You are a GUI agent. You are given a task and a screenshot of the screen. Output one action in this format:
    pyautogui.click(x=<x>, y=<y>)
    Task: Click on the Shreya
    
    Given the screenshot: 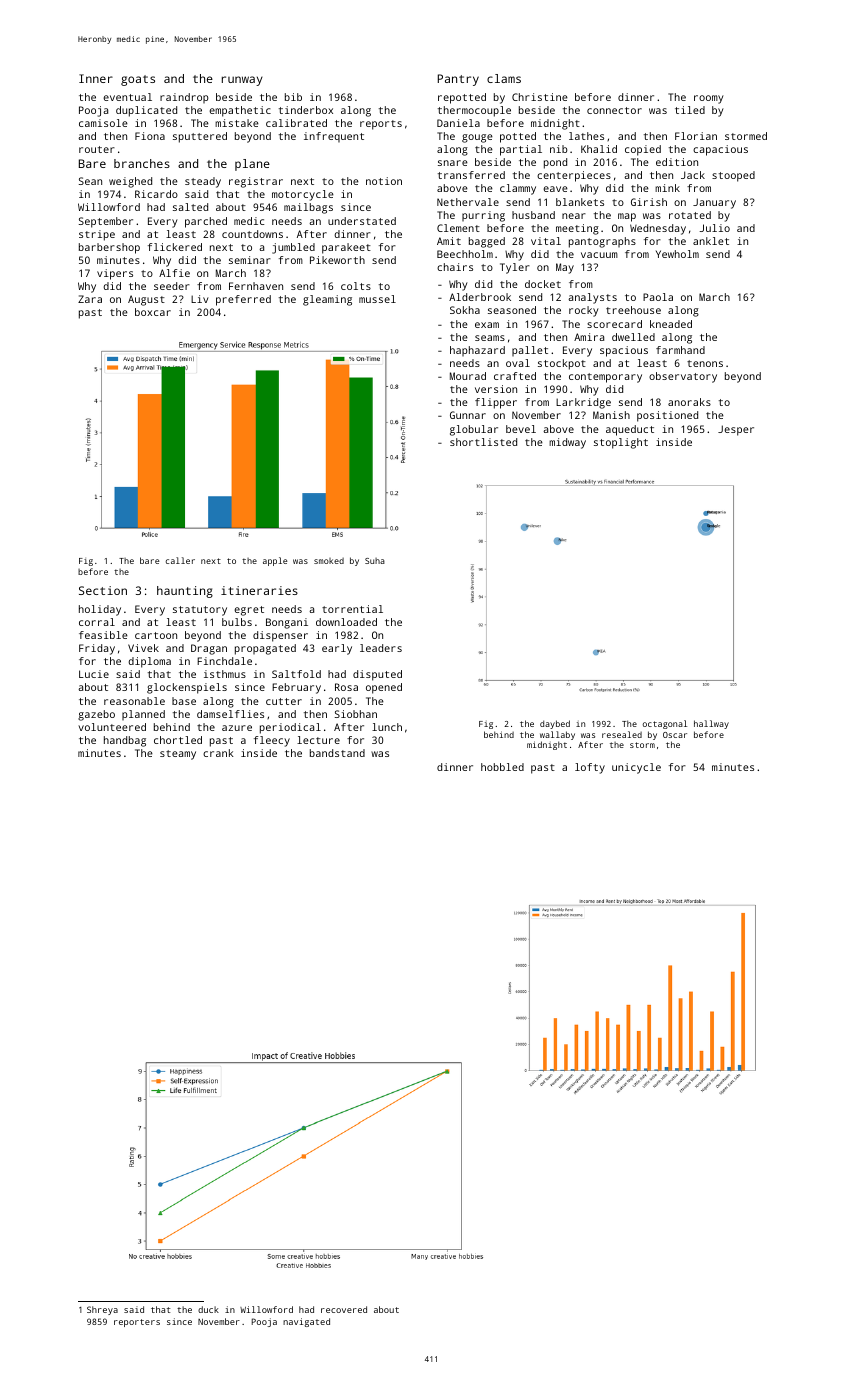 What is the action you would take?
    pyautogui.click(x=102, y=1310)
